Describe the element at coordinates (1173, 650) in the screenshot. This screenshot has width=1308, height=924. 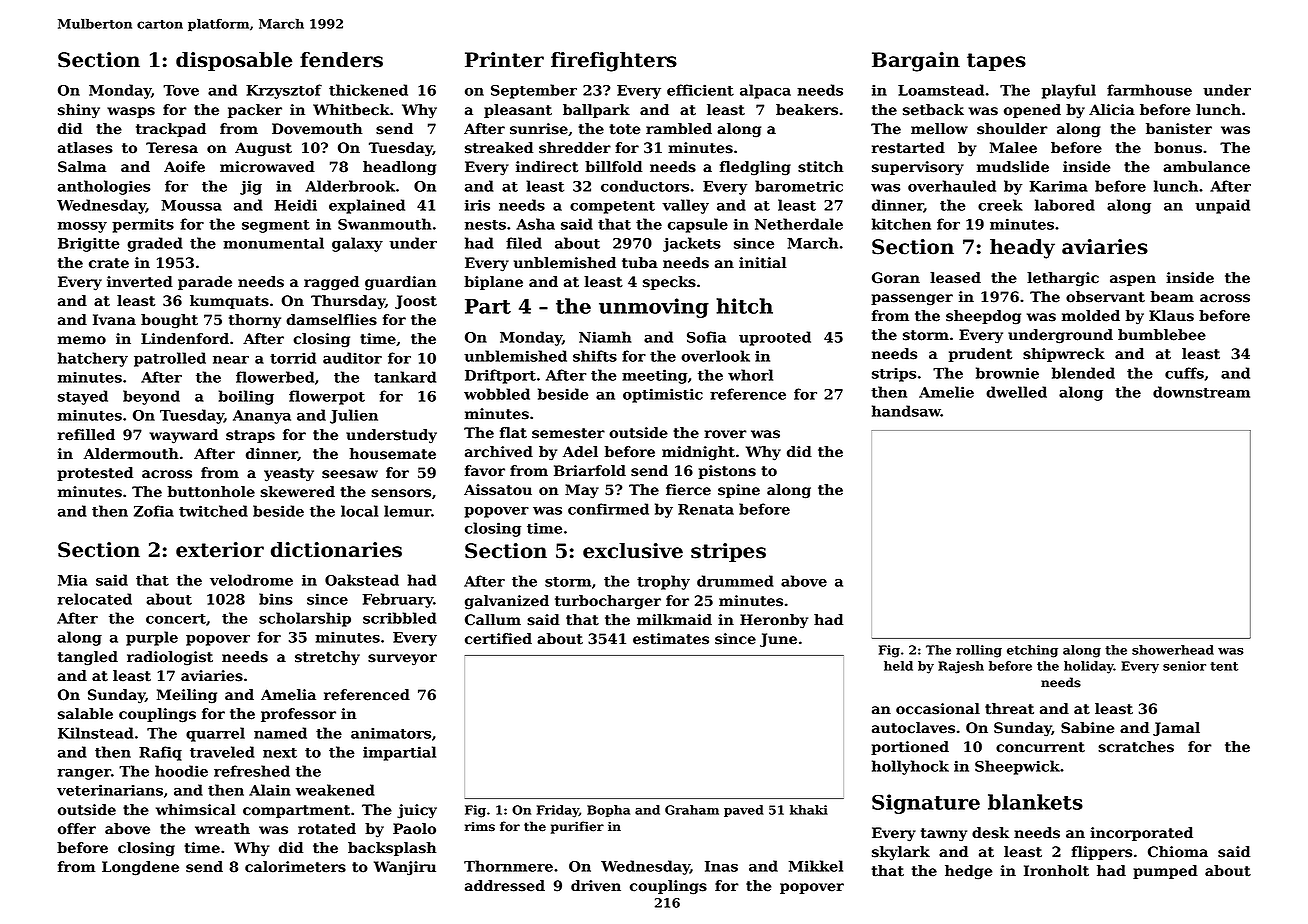
I see `showerhead` at that location.
